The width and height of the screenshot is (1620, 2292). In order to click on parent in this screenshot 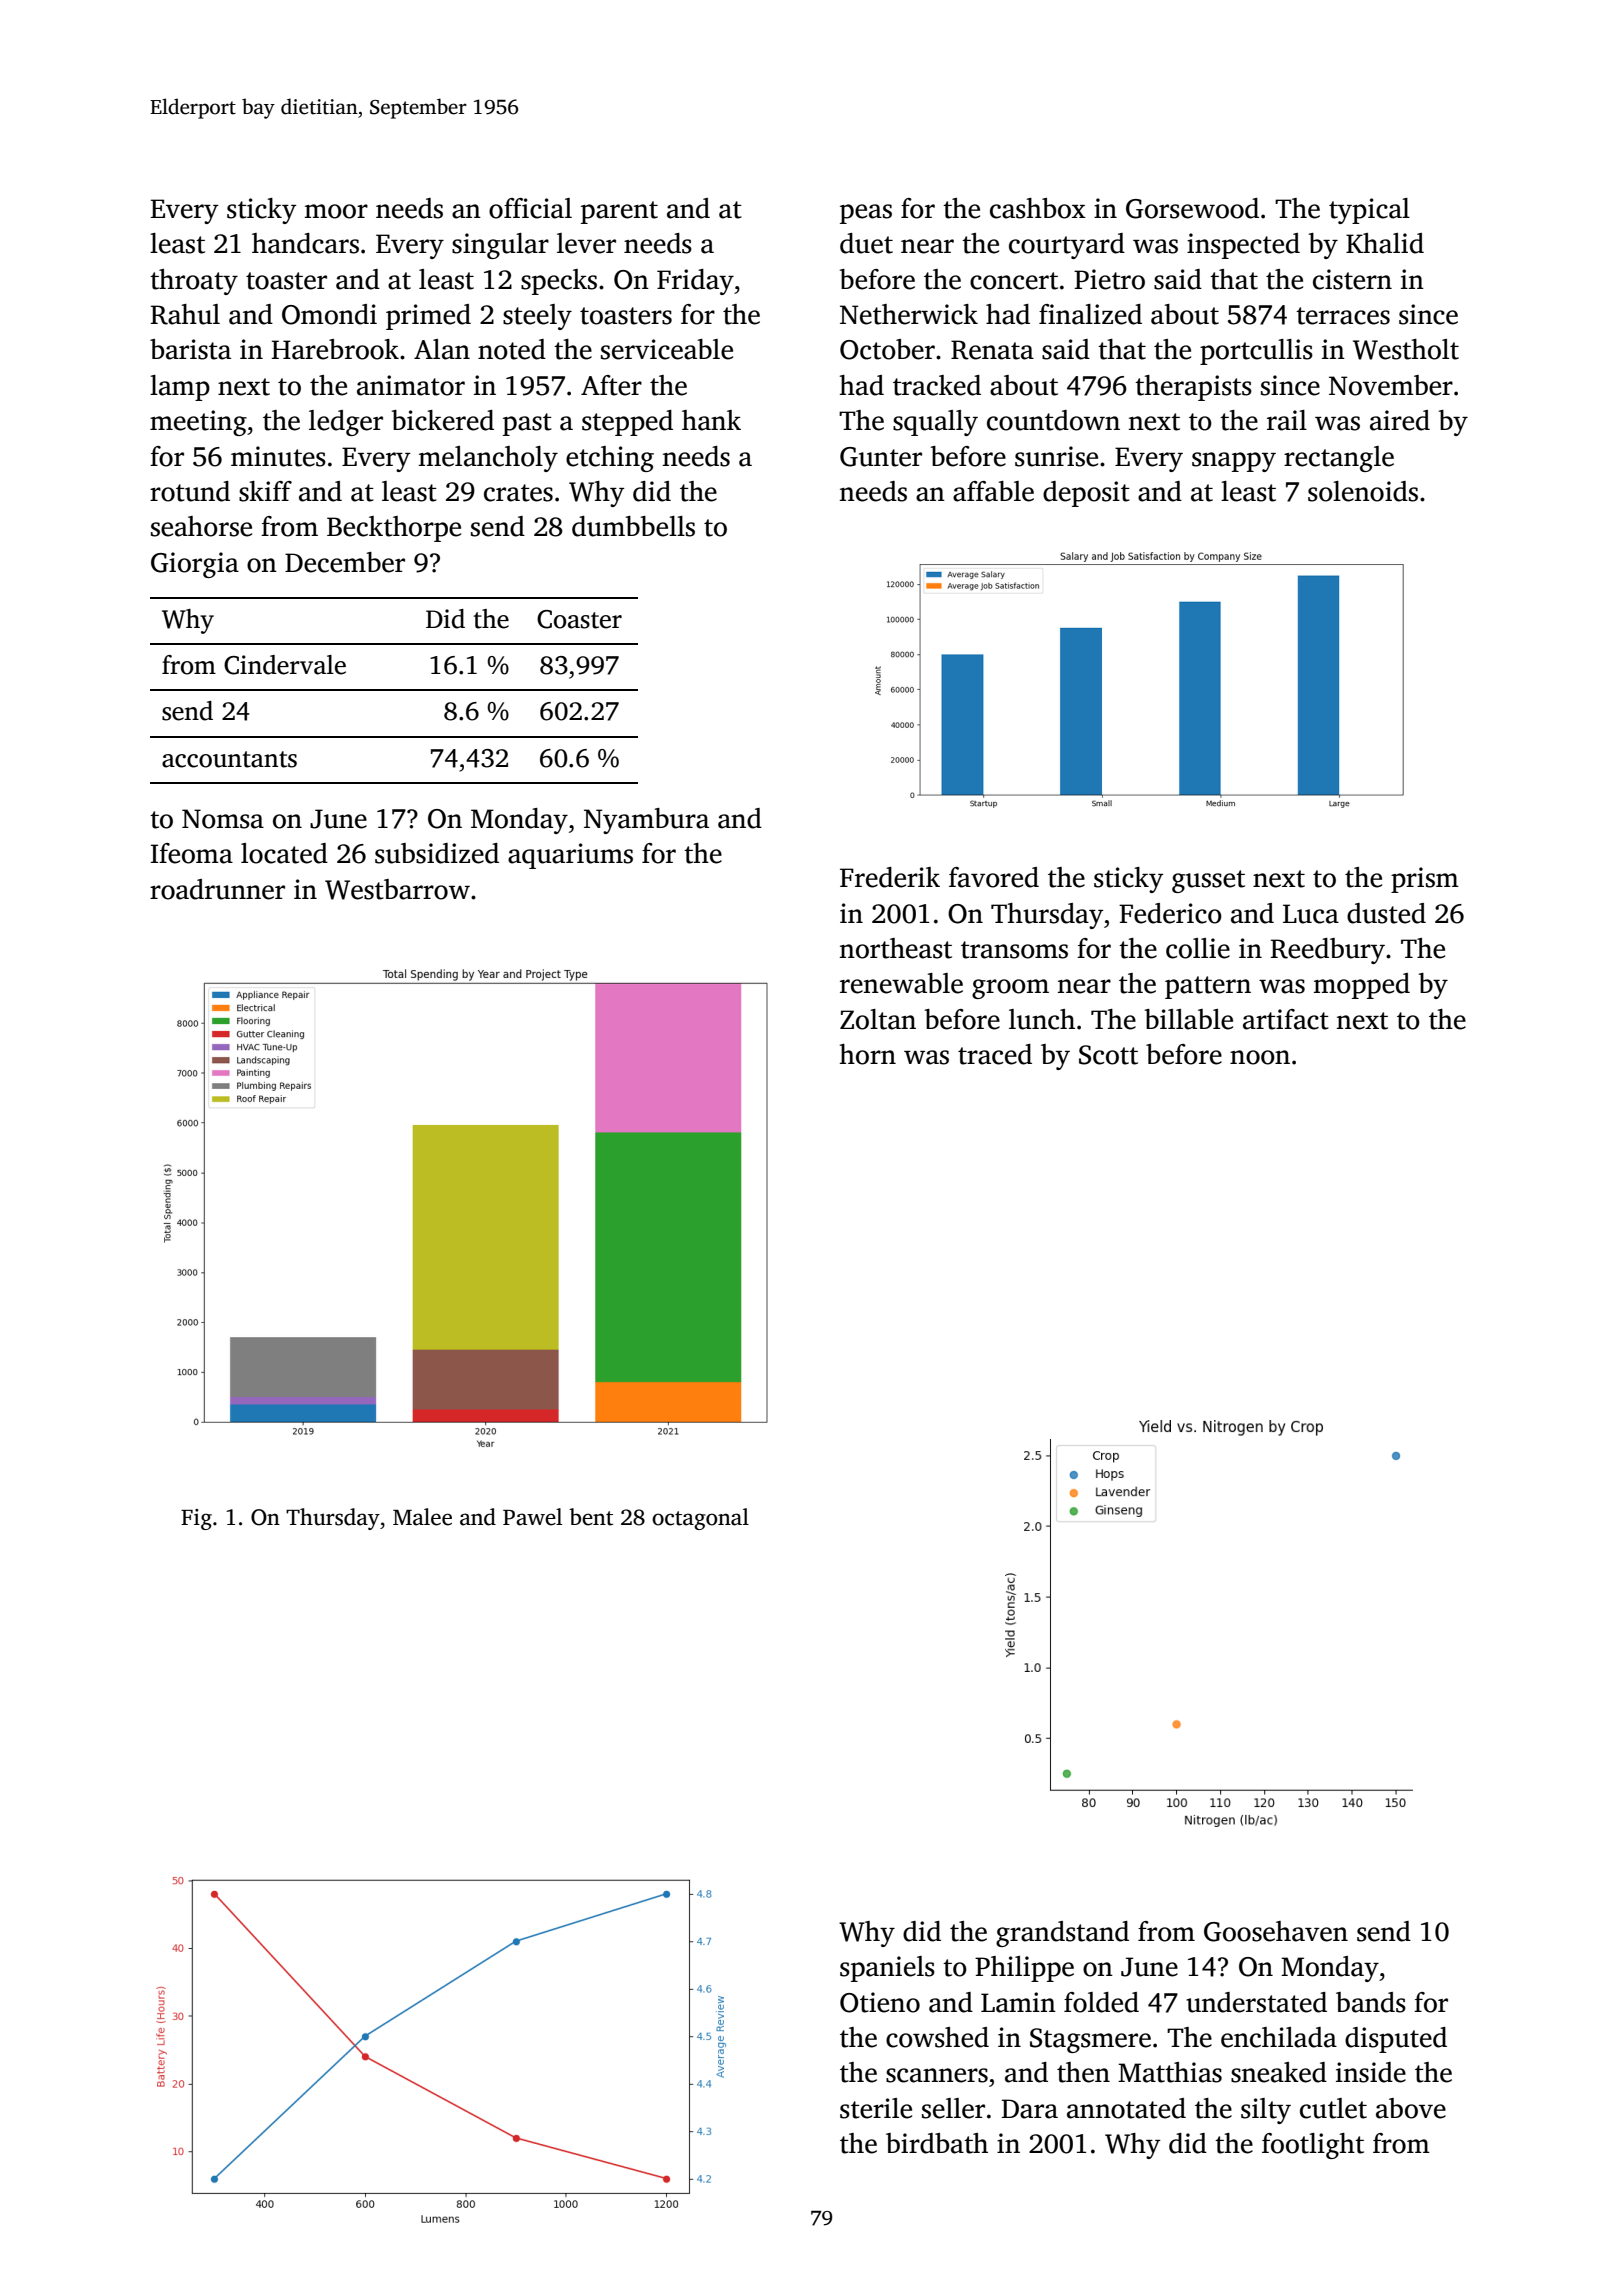, I will do `click(619, 212)`.
